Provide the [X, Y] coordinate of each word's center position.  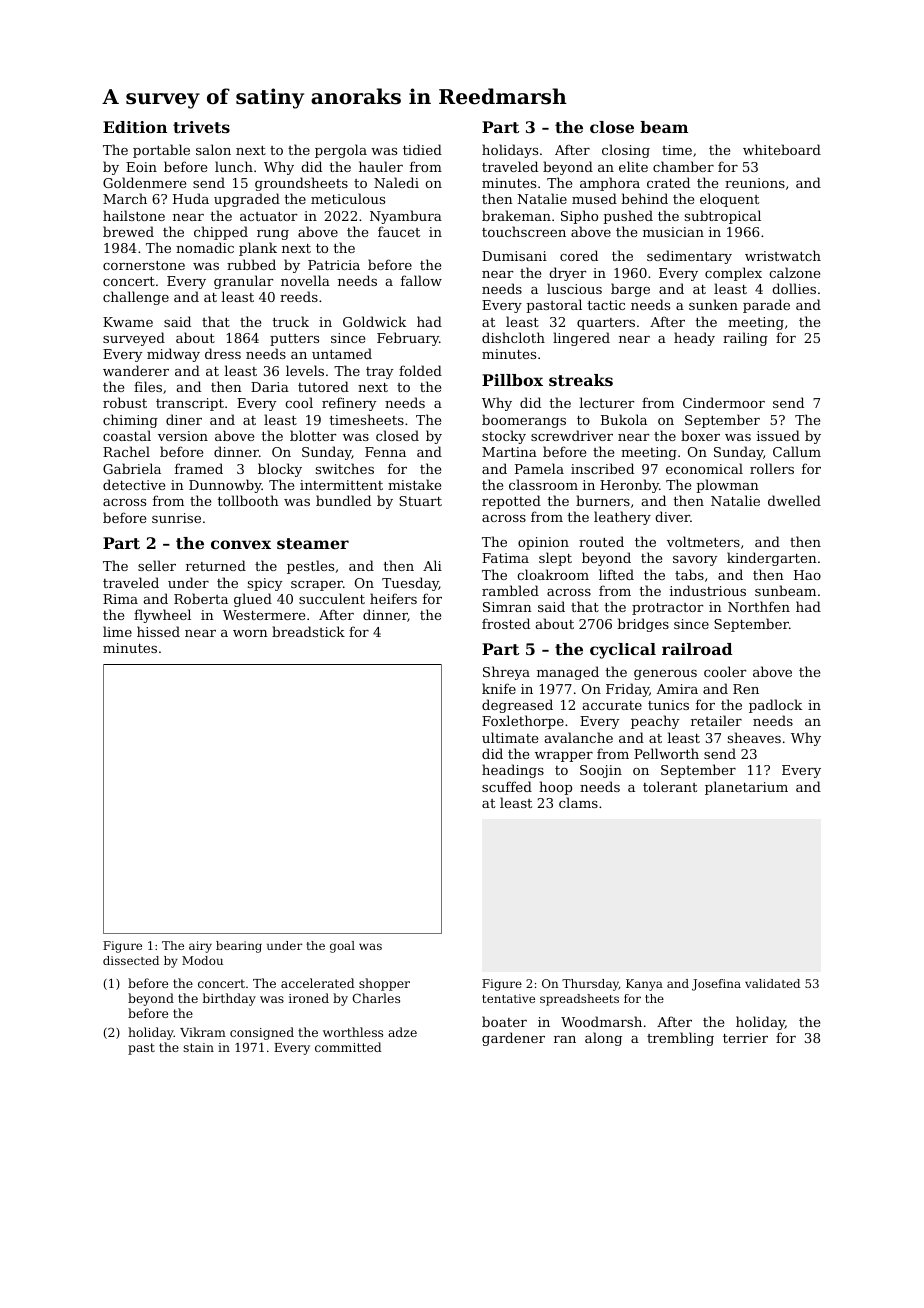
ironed [309, 998]
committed [348, 1047]
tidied [422, 149]
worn [250, 633]
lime [117, 631]
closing [626, 151]
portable [161, 151]
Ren [746, 689]
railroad [697, 649]
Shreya [506, 673]
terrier [745, 1038]
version [183, 436]
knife [499, 688]
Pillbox [512, 380]
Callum [797, 451]
